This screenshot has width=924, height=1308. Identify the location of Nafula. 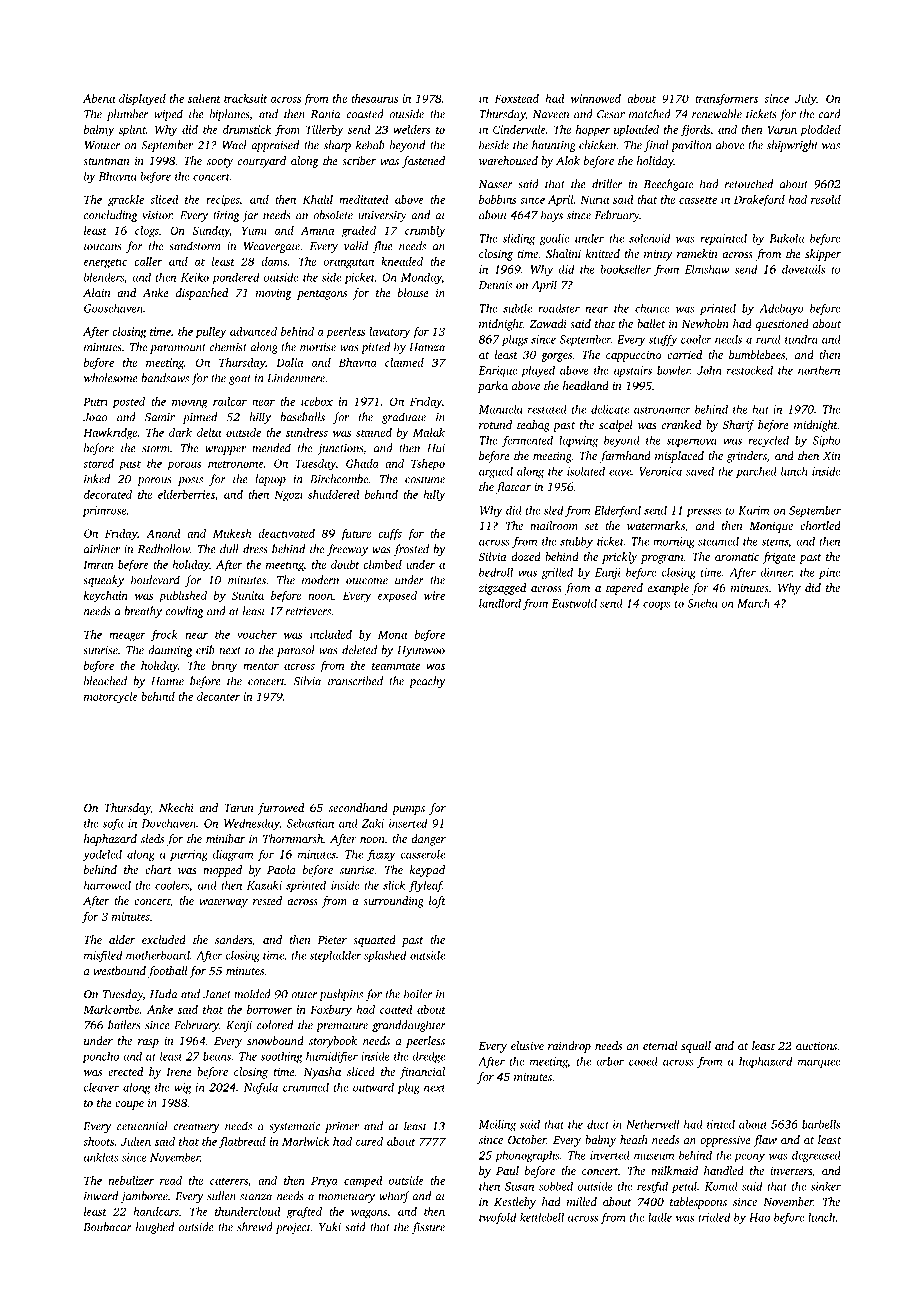
(261, 1088).
